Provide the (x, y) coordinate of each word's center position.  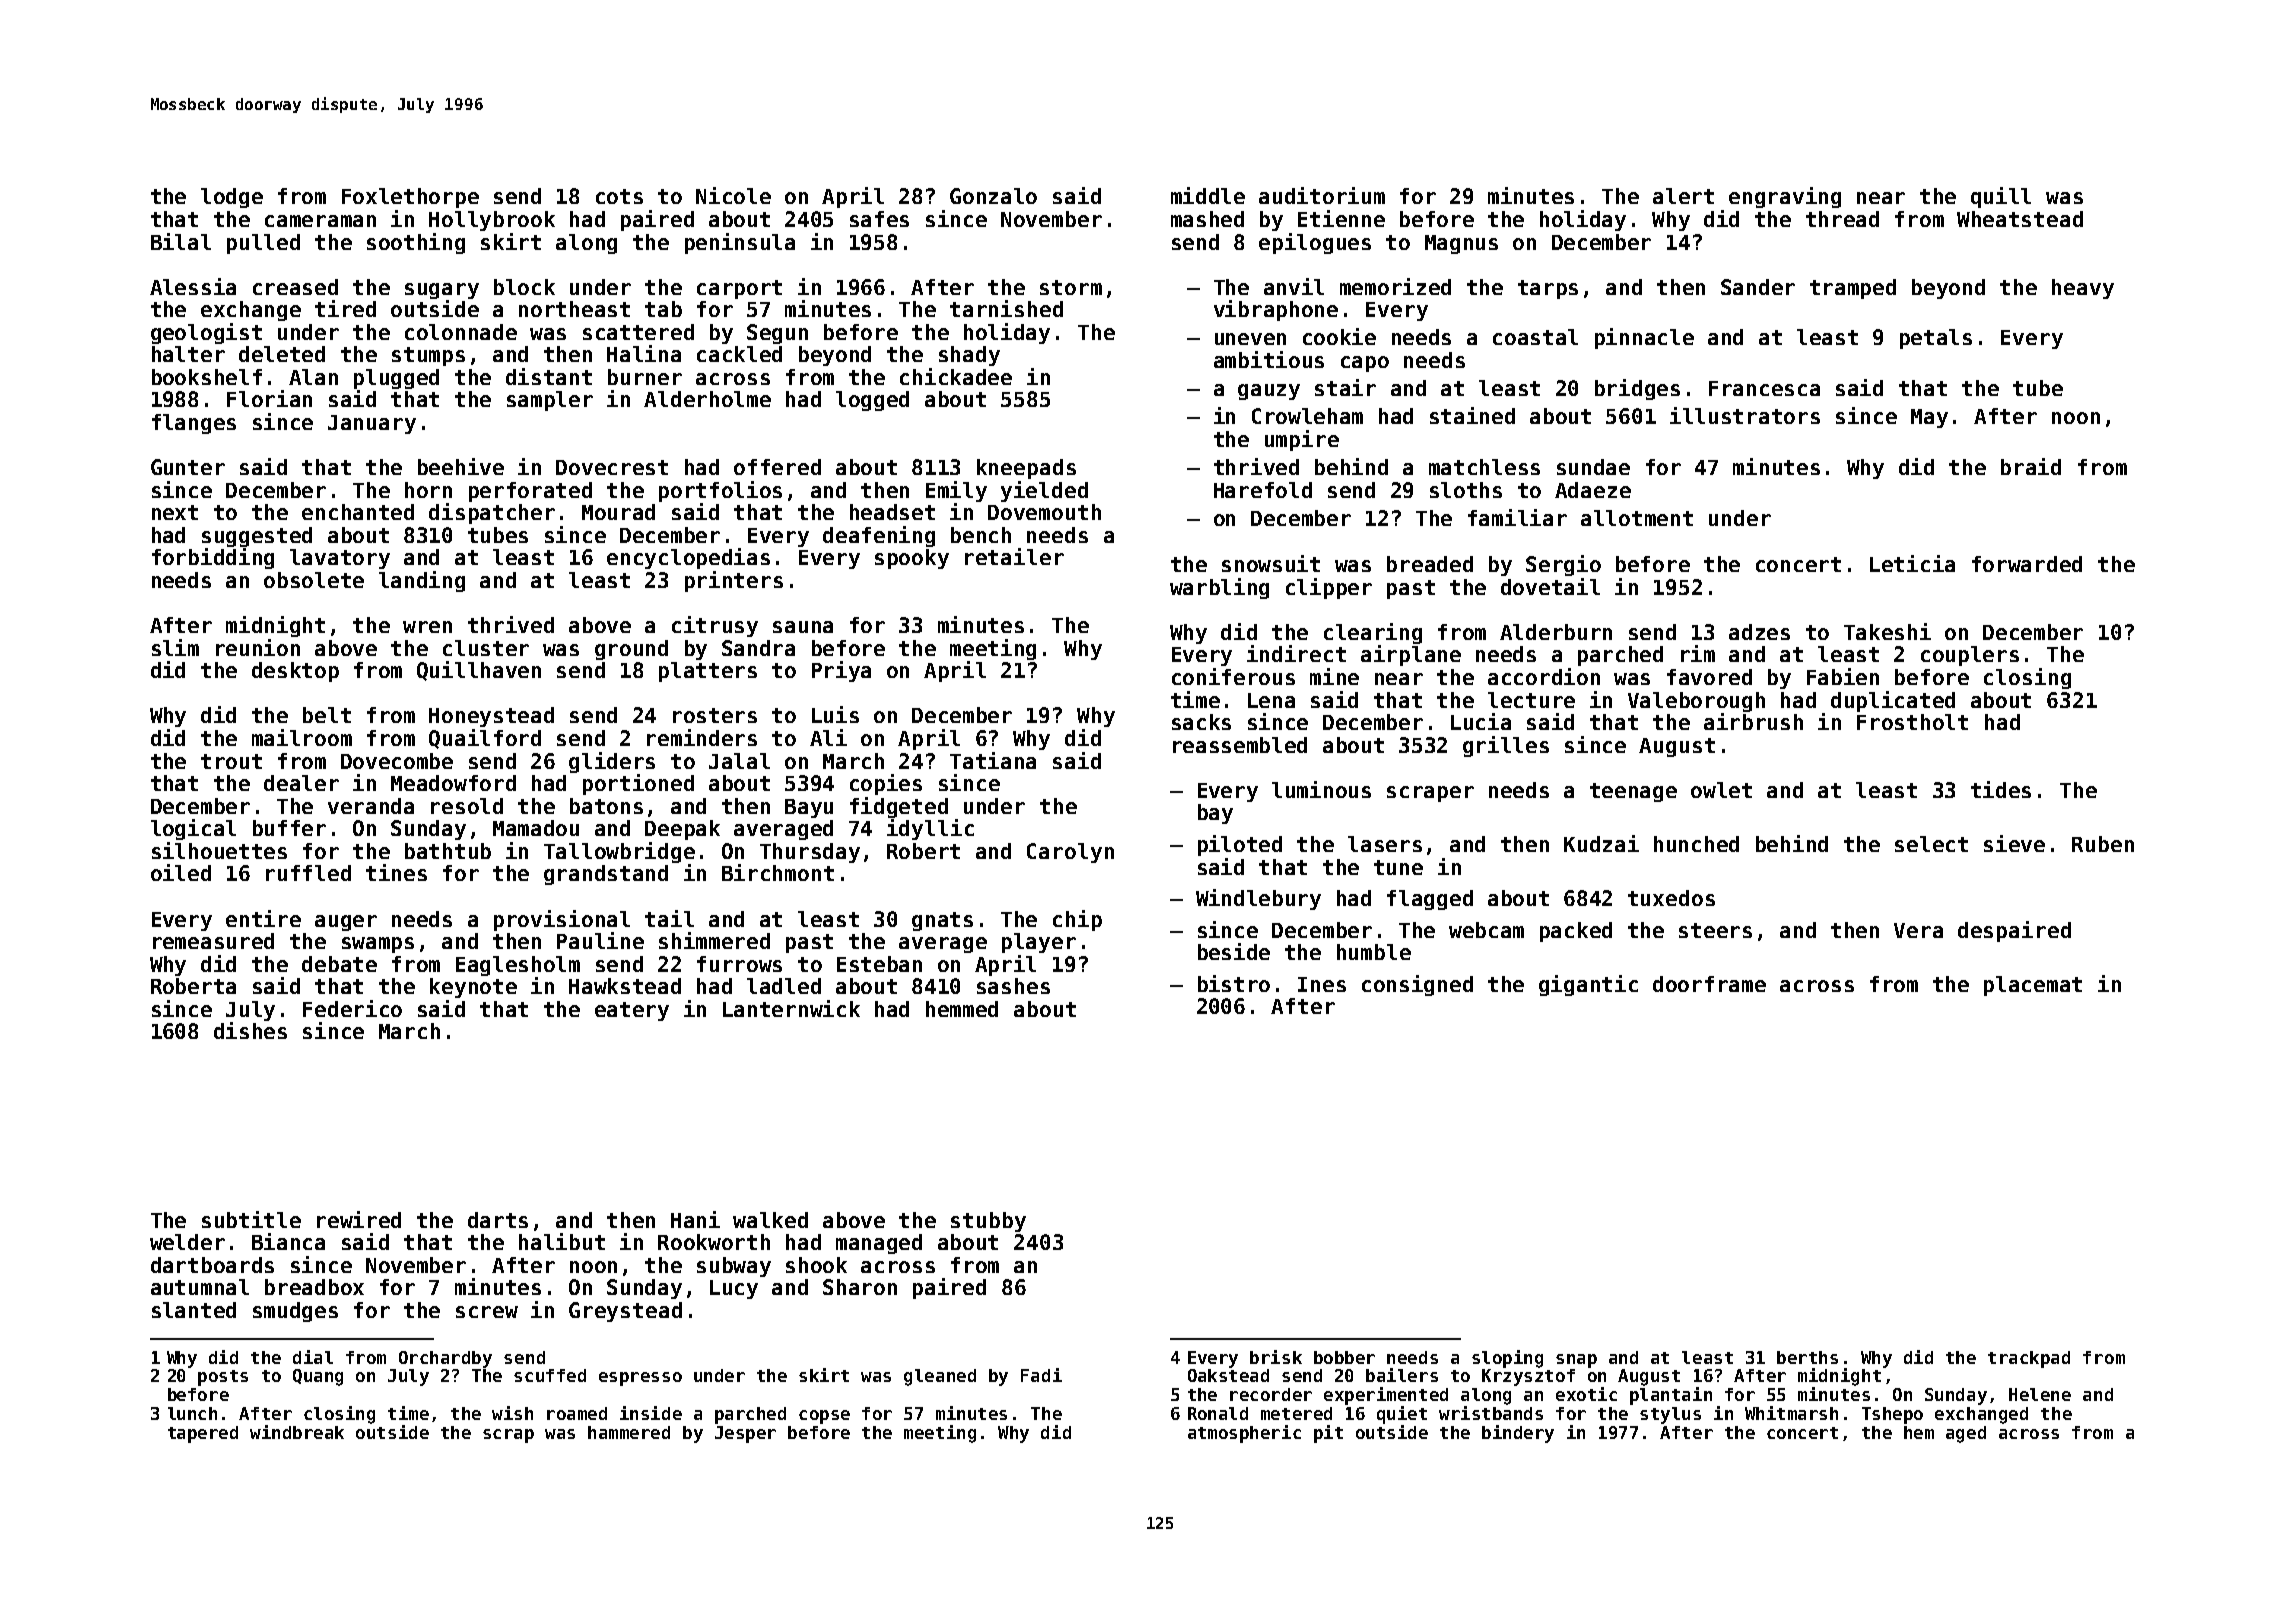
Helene (2040, 1394)
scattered (638, 332)
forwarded (2027, 564)
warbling (1219, 588)
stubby (988, 1222)
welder (187, 1242)
